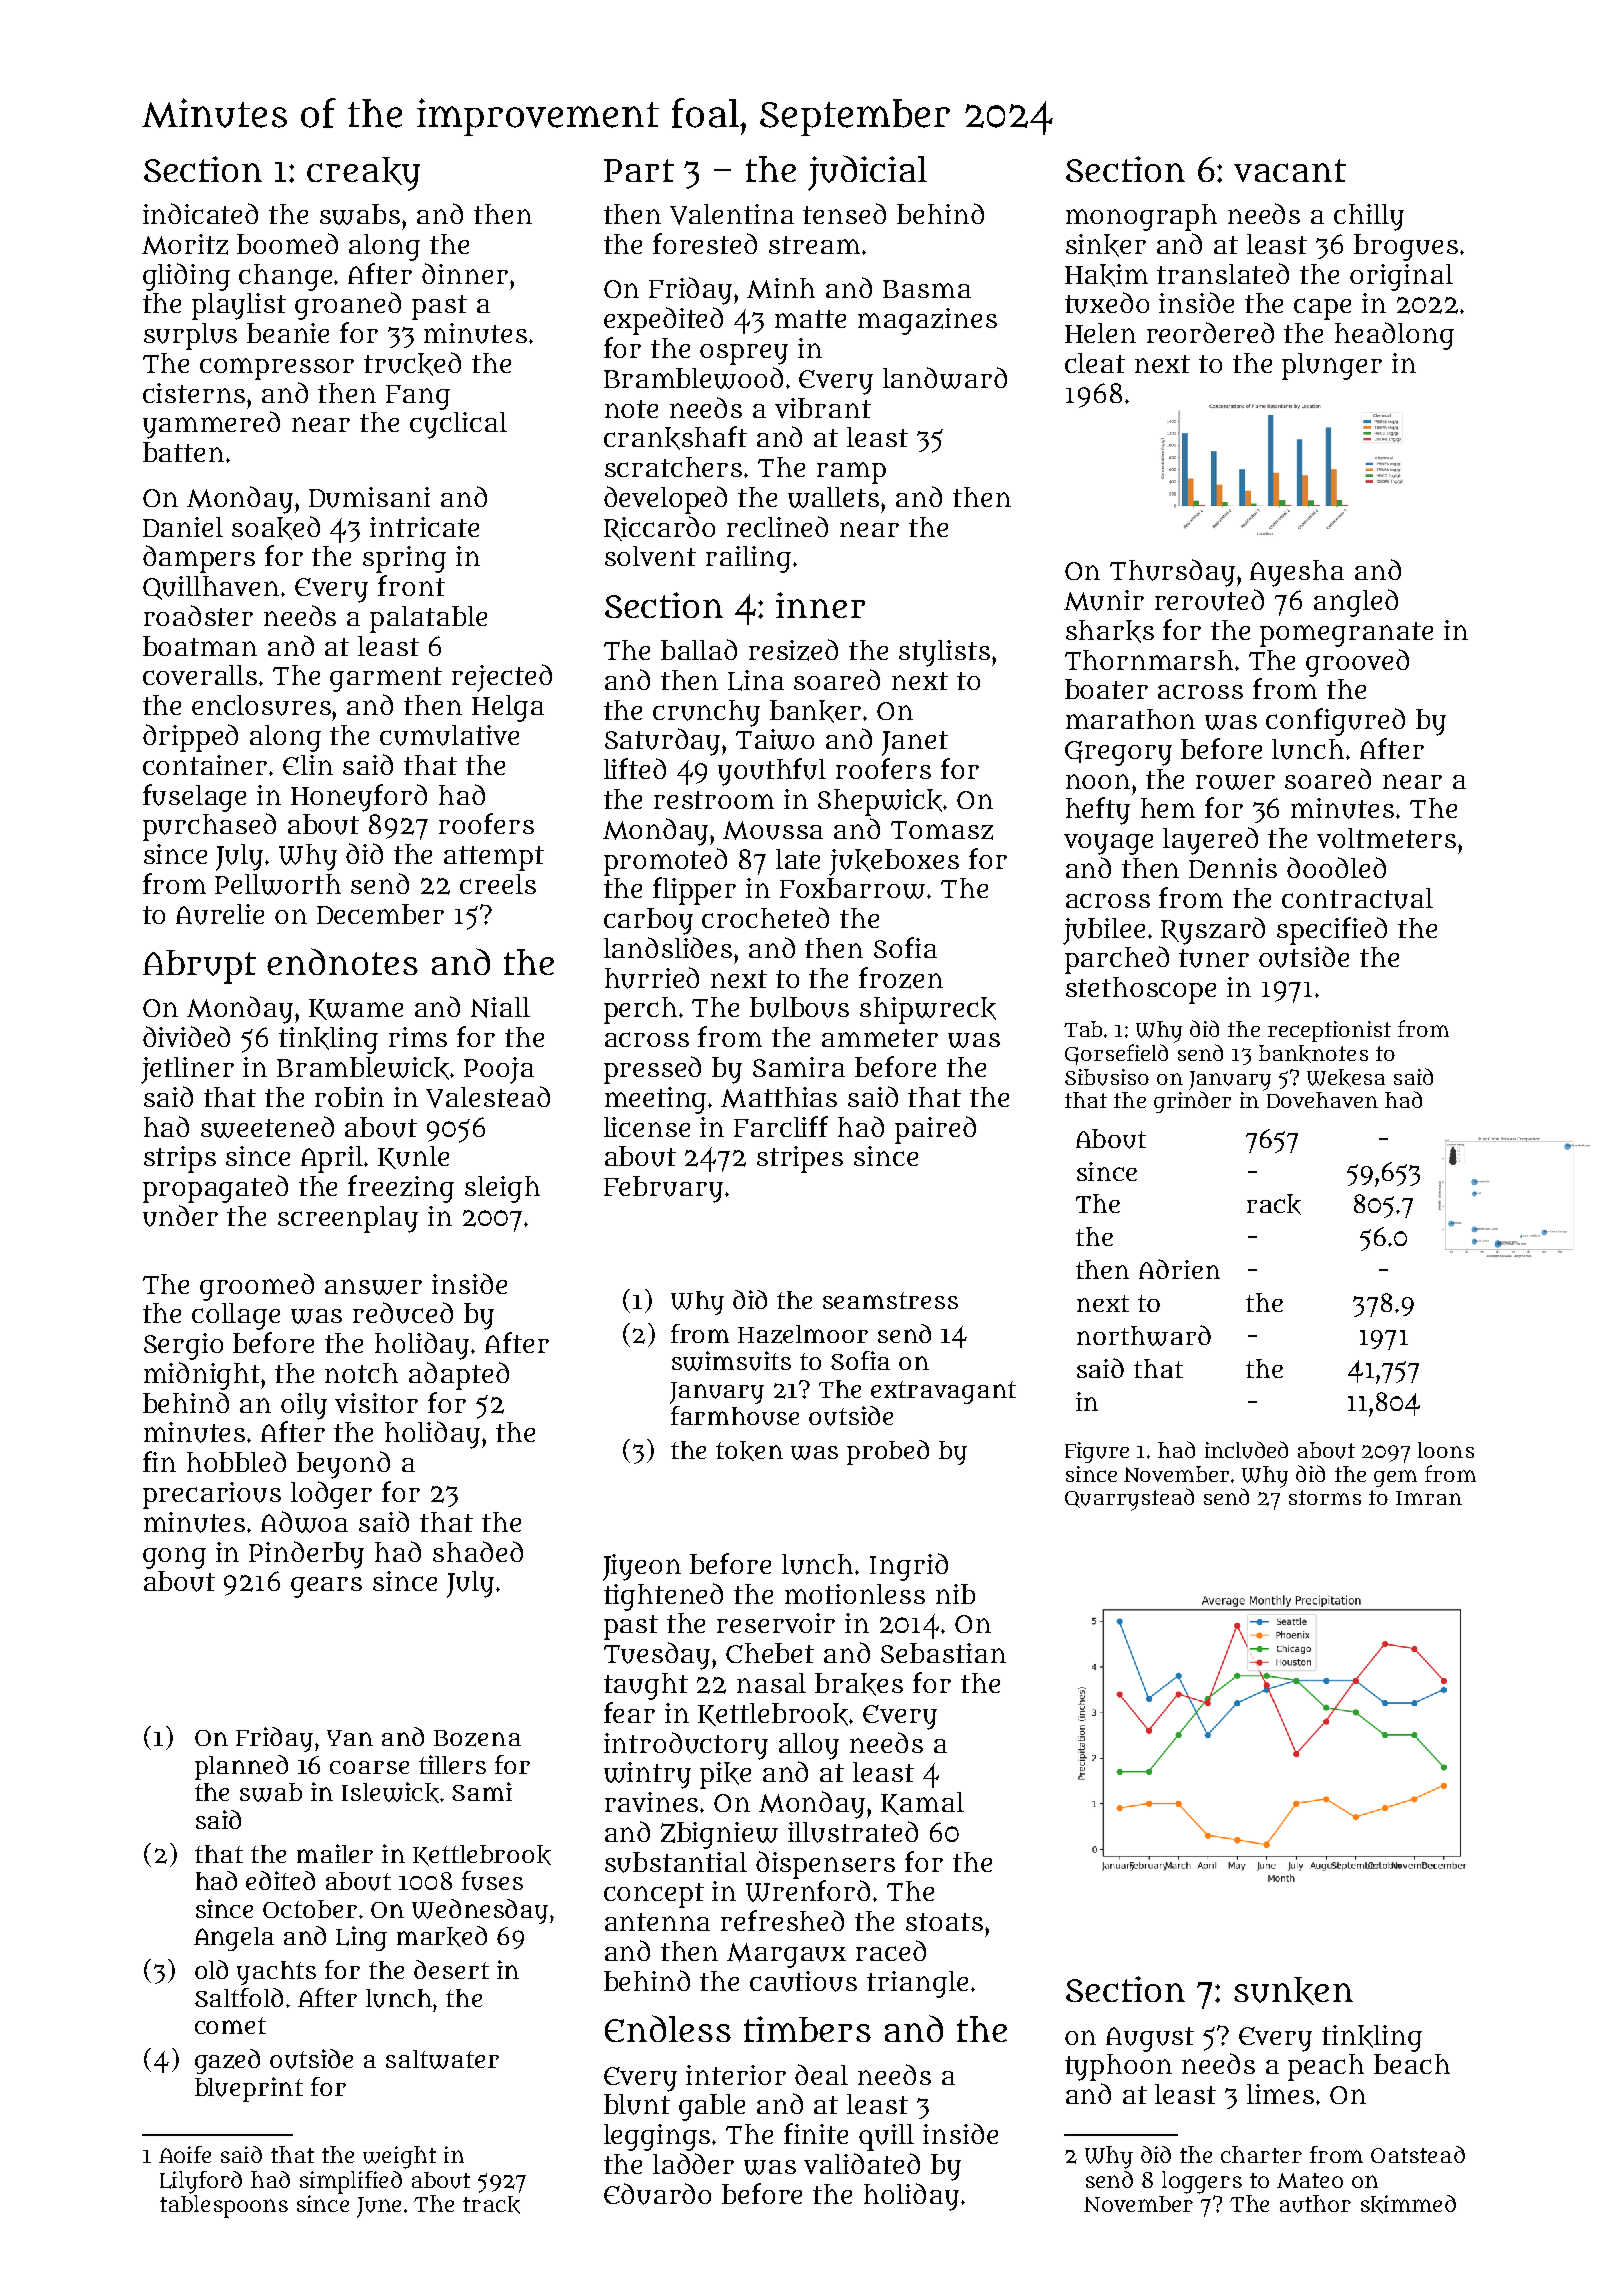  Describe the element at coordinates (220, 914) in the screenshot. I see `Aurelie` at that location.
